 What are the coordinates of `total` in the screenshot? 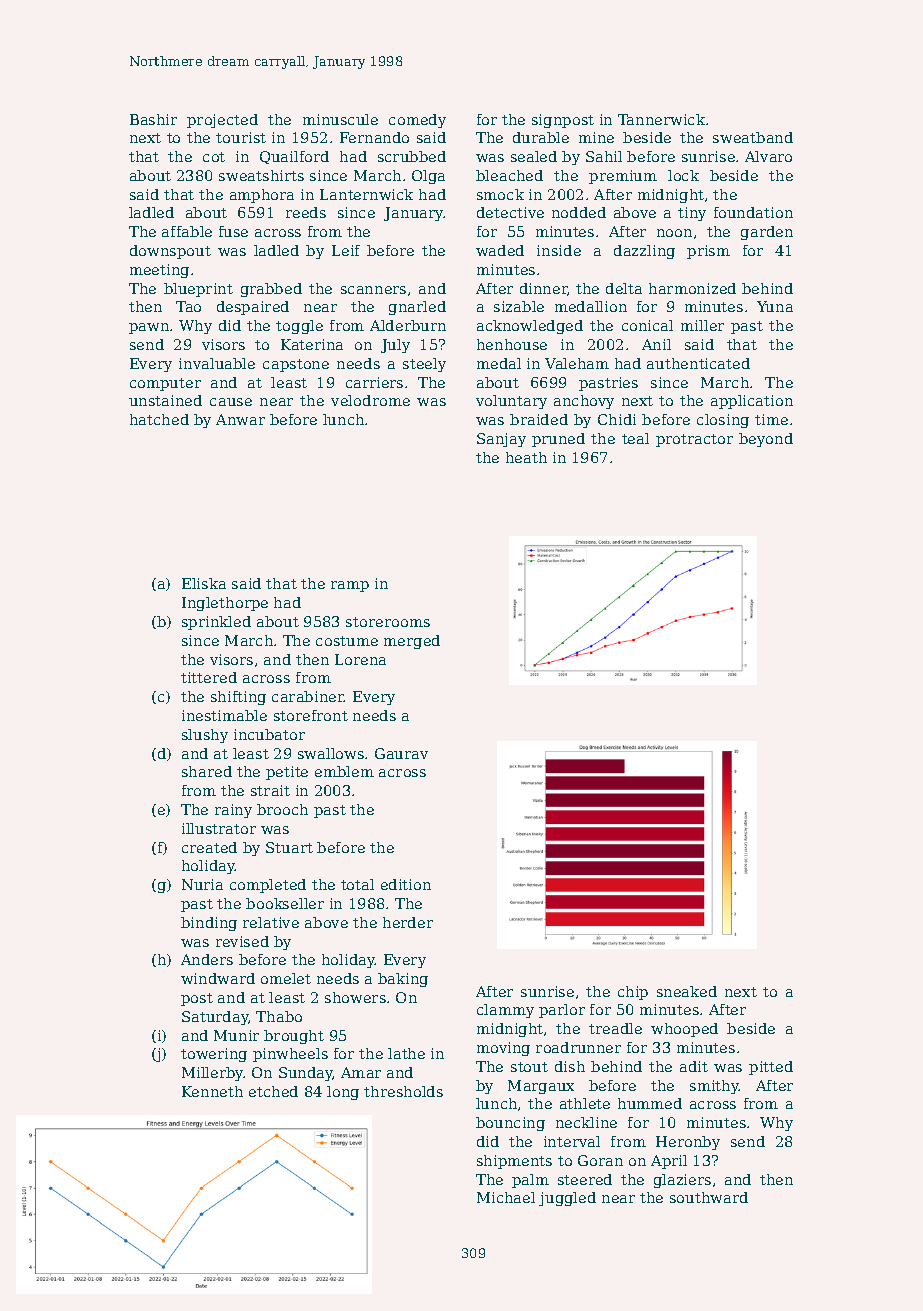 It's located at (357, 884).
